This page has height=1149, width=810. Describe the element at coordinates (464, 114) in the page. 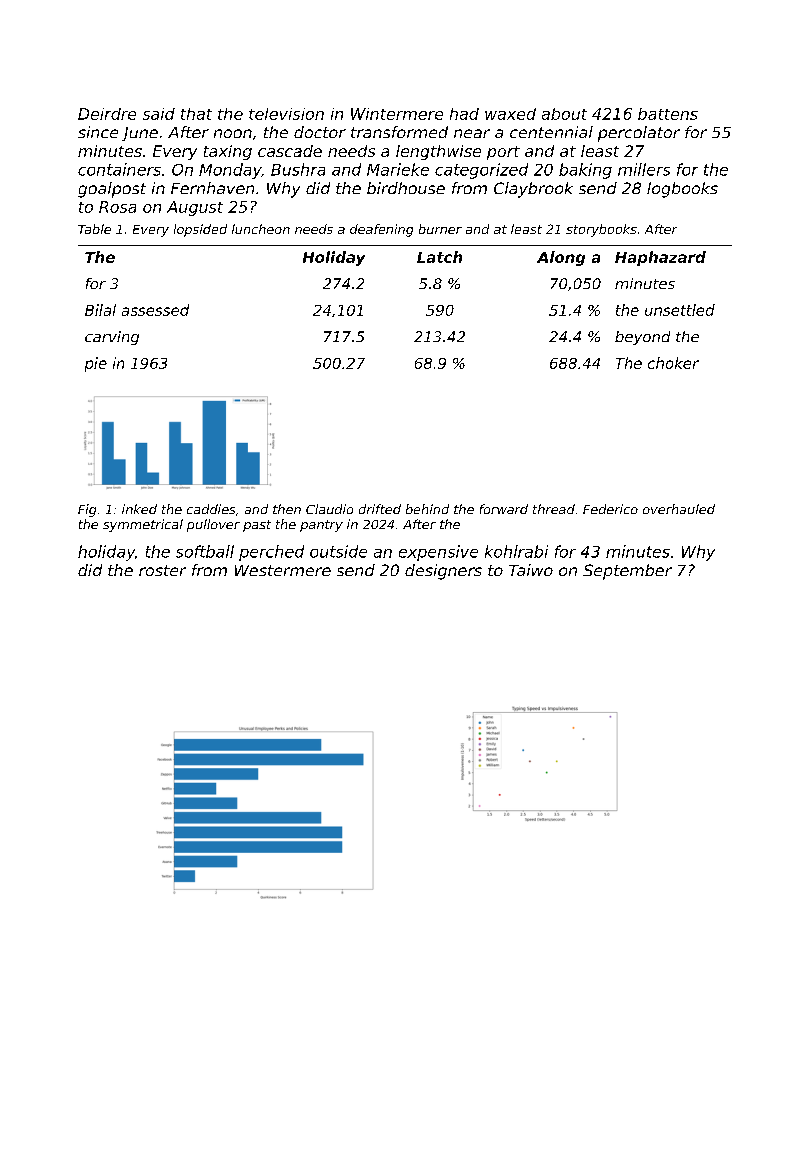

I see `had` at that location.
